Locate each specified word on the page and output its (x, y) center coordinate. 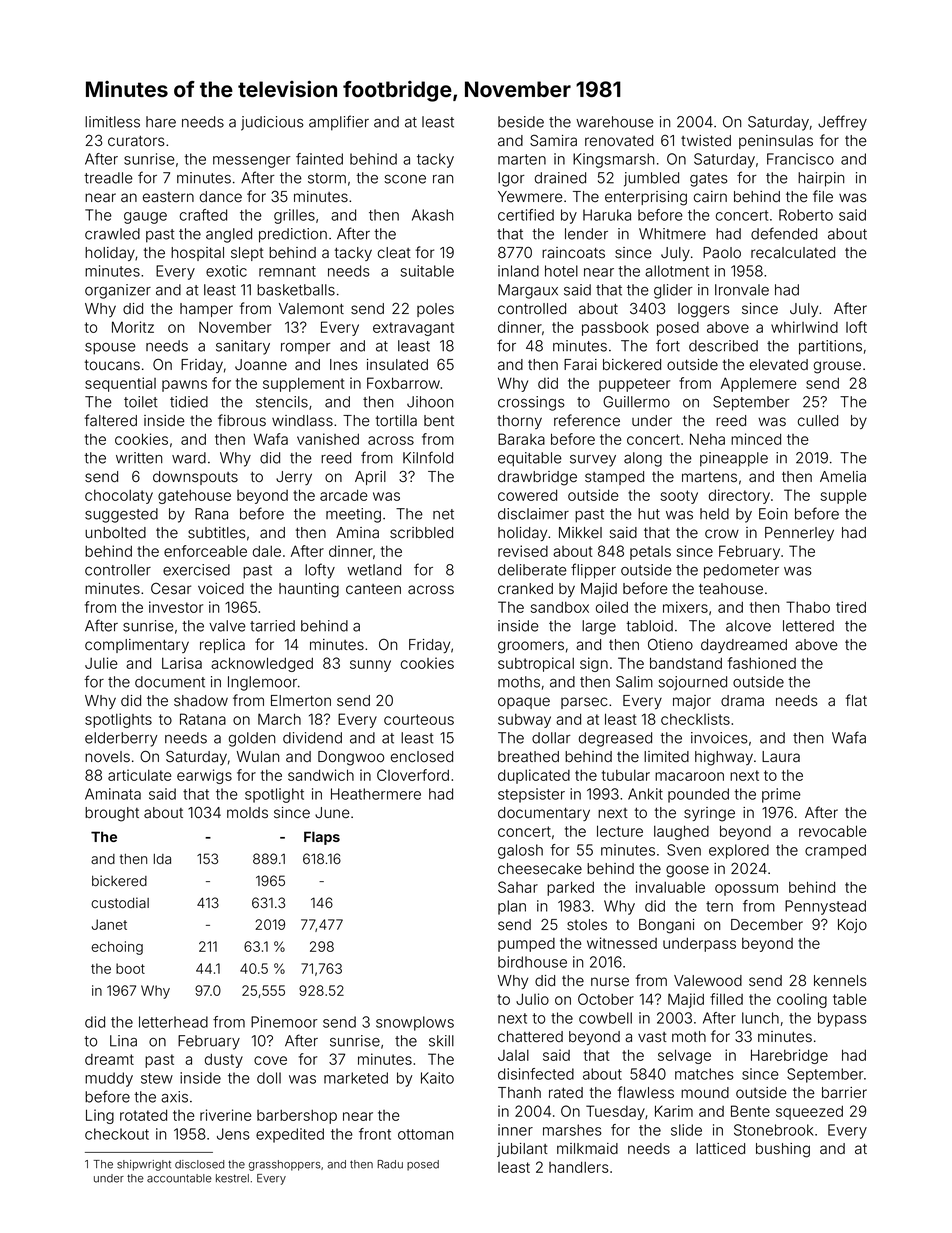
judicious (272, 123)
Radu (390, 1164)
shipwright (144, 1165)
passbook (615, 329)
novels (107, 757)
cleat (394, 253)
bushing (783, 1150)
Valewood (708, 981)
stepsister (531, 795)
